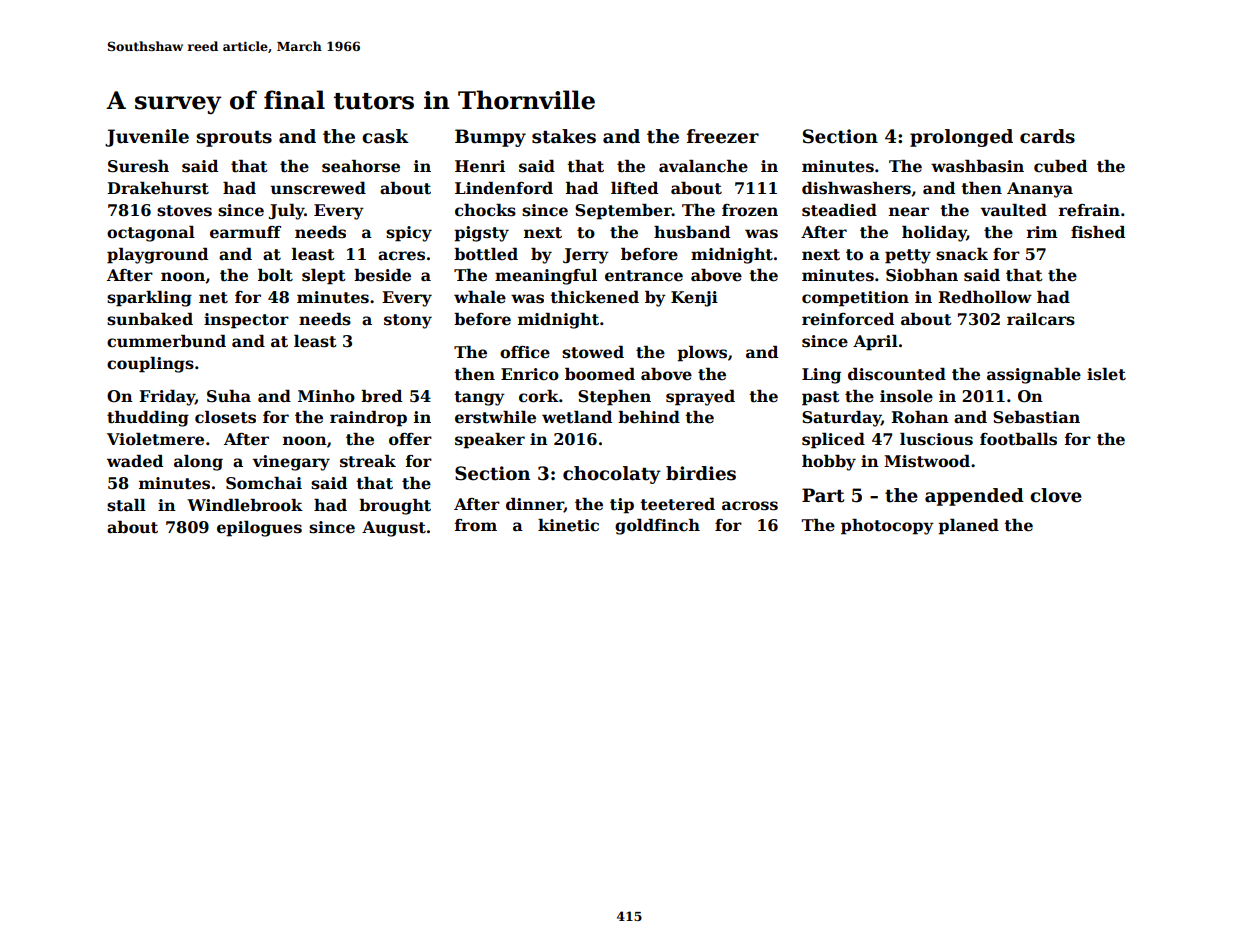  What do you see at coordinates (480, 297) in the page?
I see `whale` at bounding box center [480, 297].
